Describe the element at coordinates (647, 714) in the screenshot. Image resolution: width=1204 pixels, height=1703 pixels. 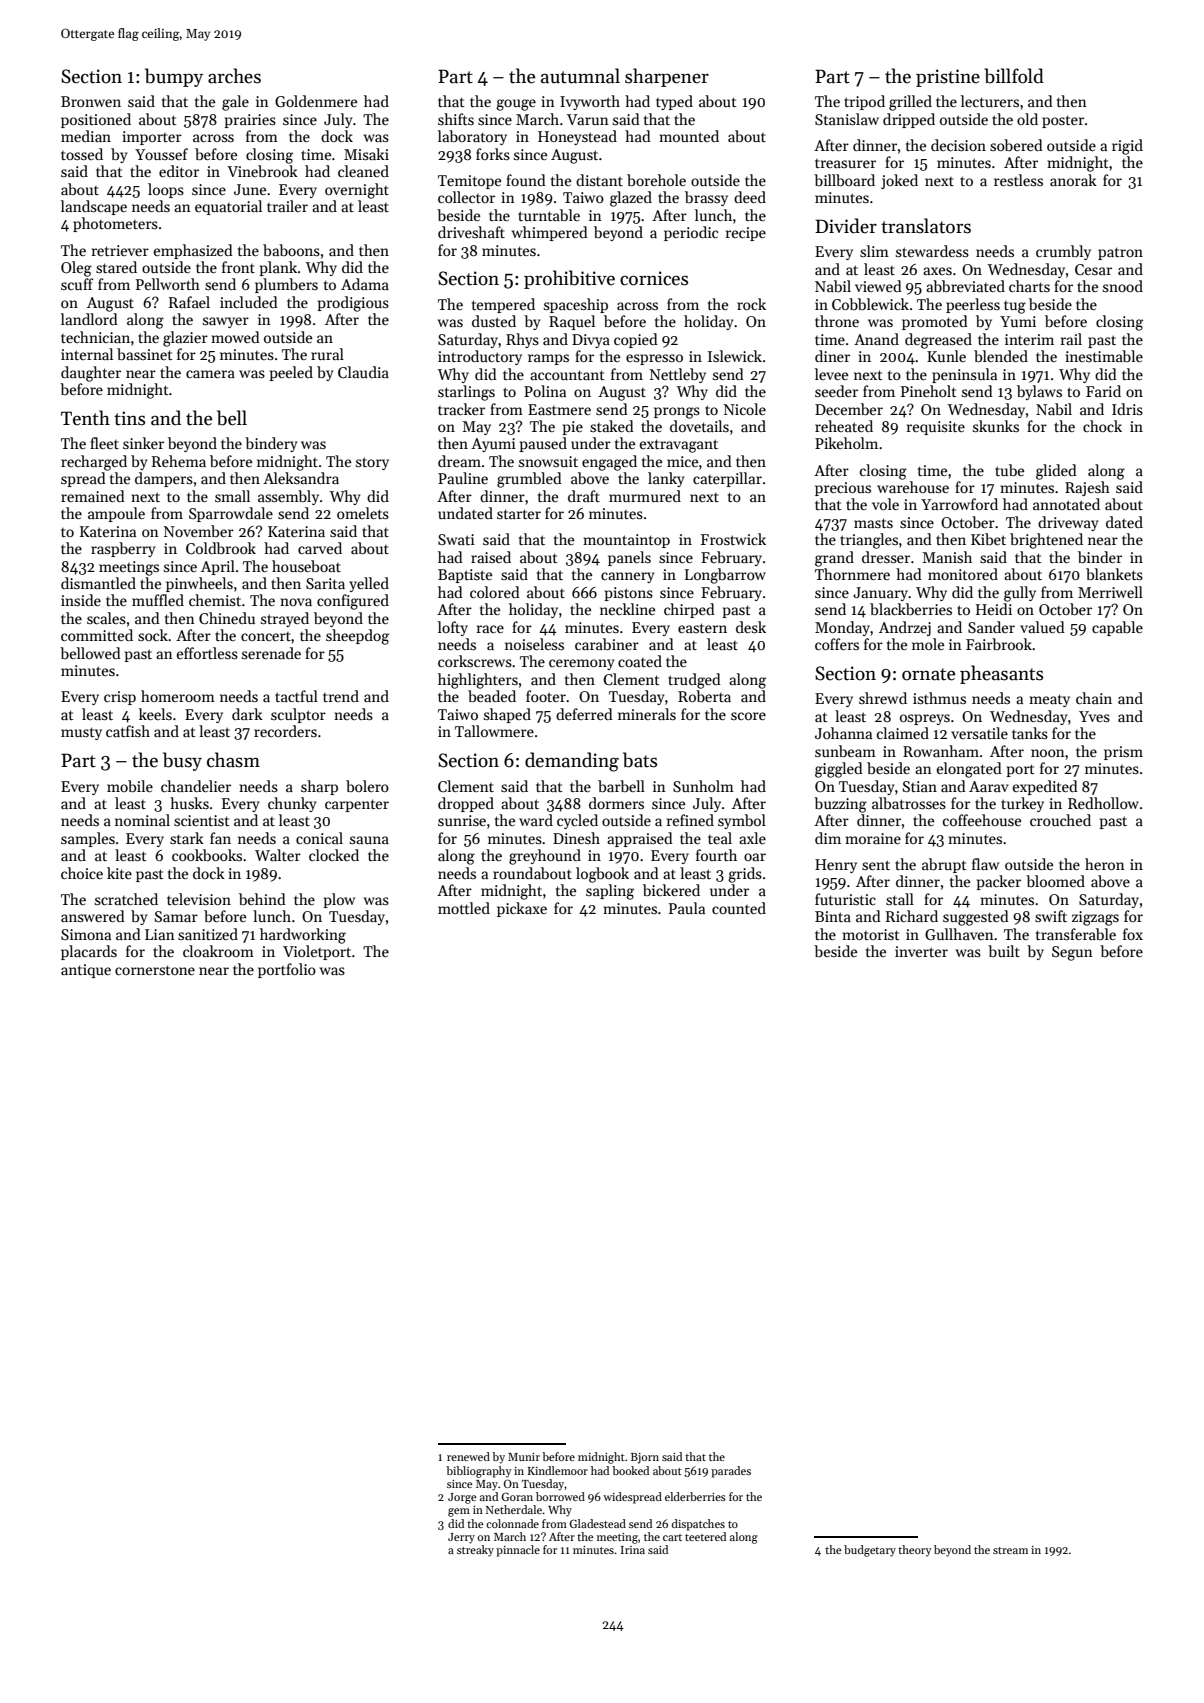
I see `minerals` at that location.
